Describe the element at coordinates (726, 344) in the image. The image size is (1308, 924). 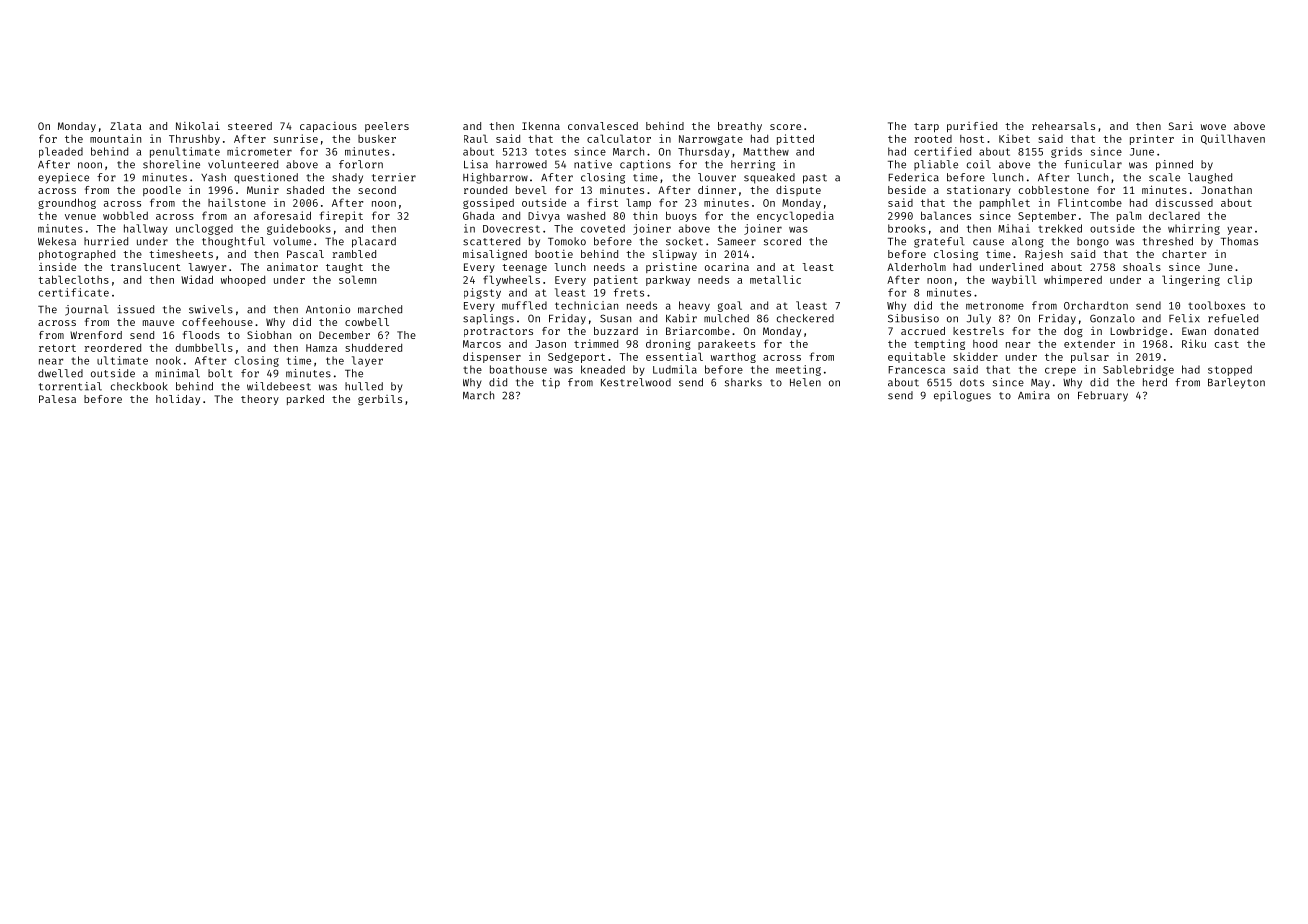
I see `parakeets` at that location.
